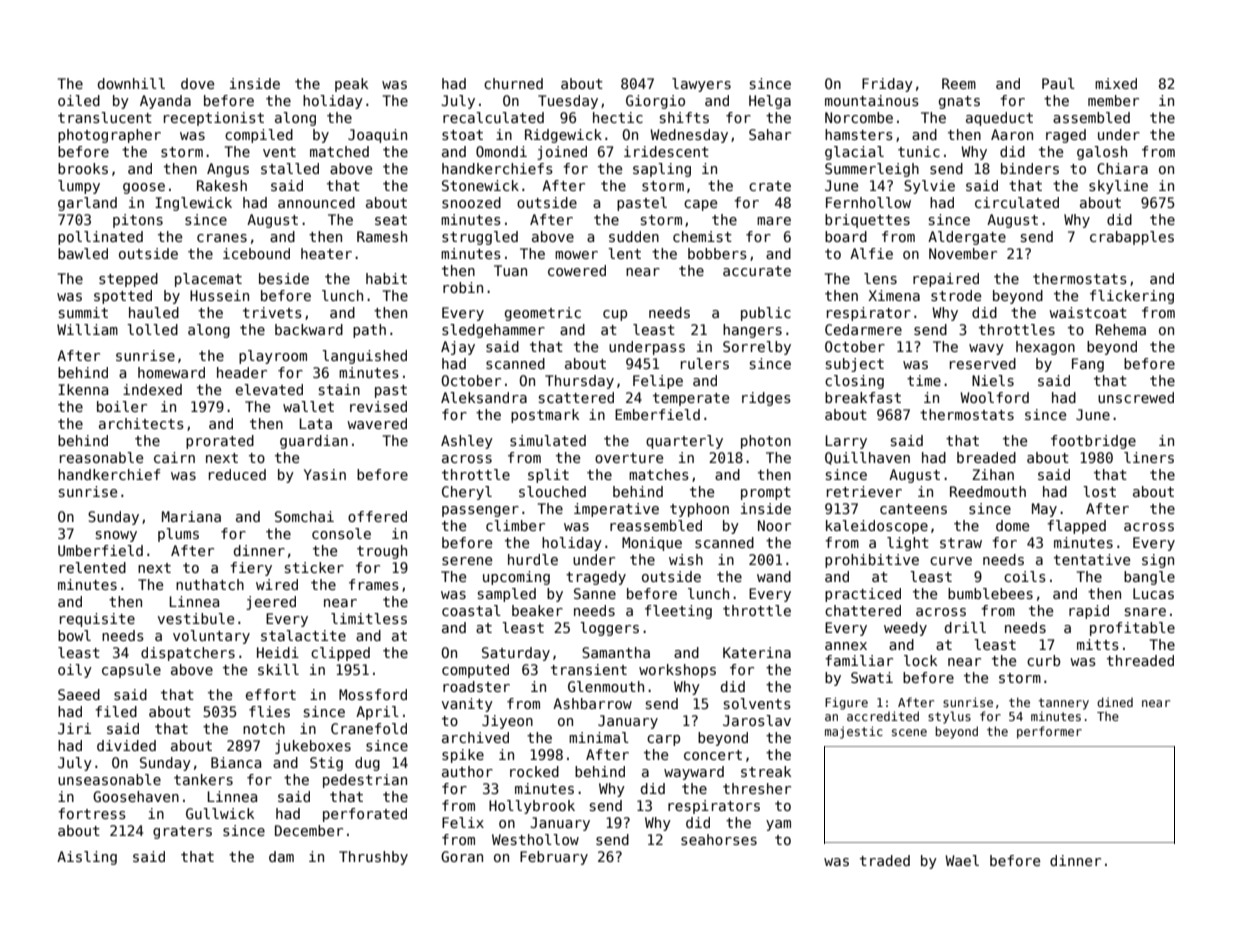  Describe the element at coordinates (961, 543) in the document. I see `straw` at that location.
